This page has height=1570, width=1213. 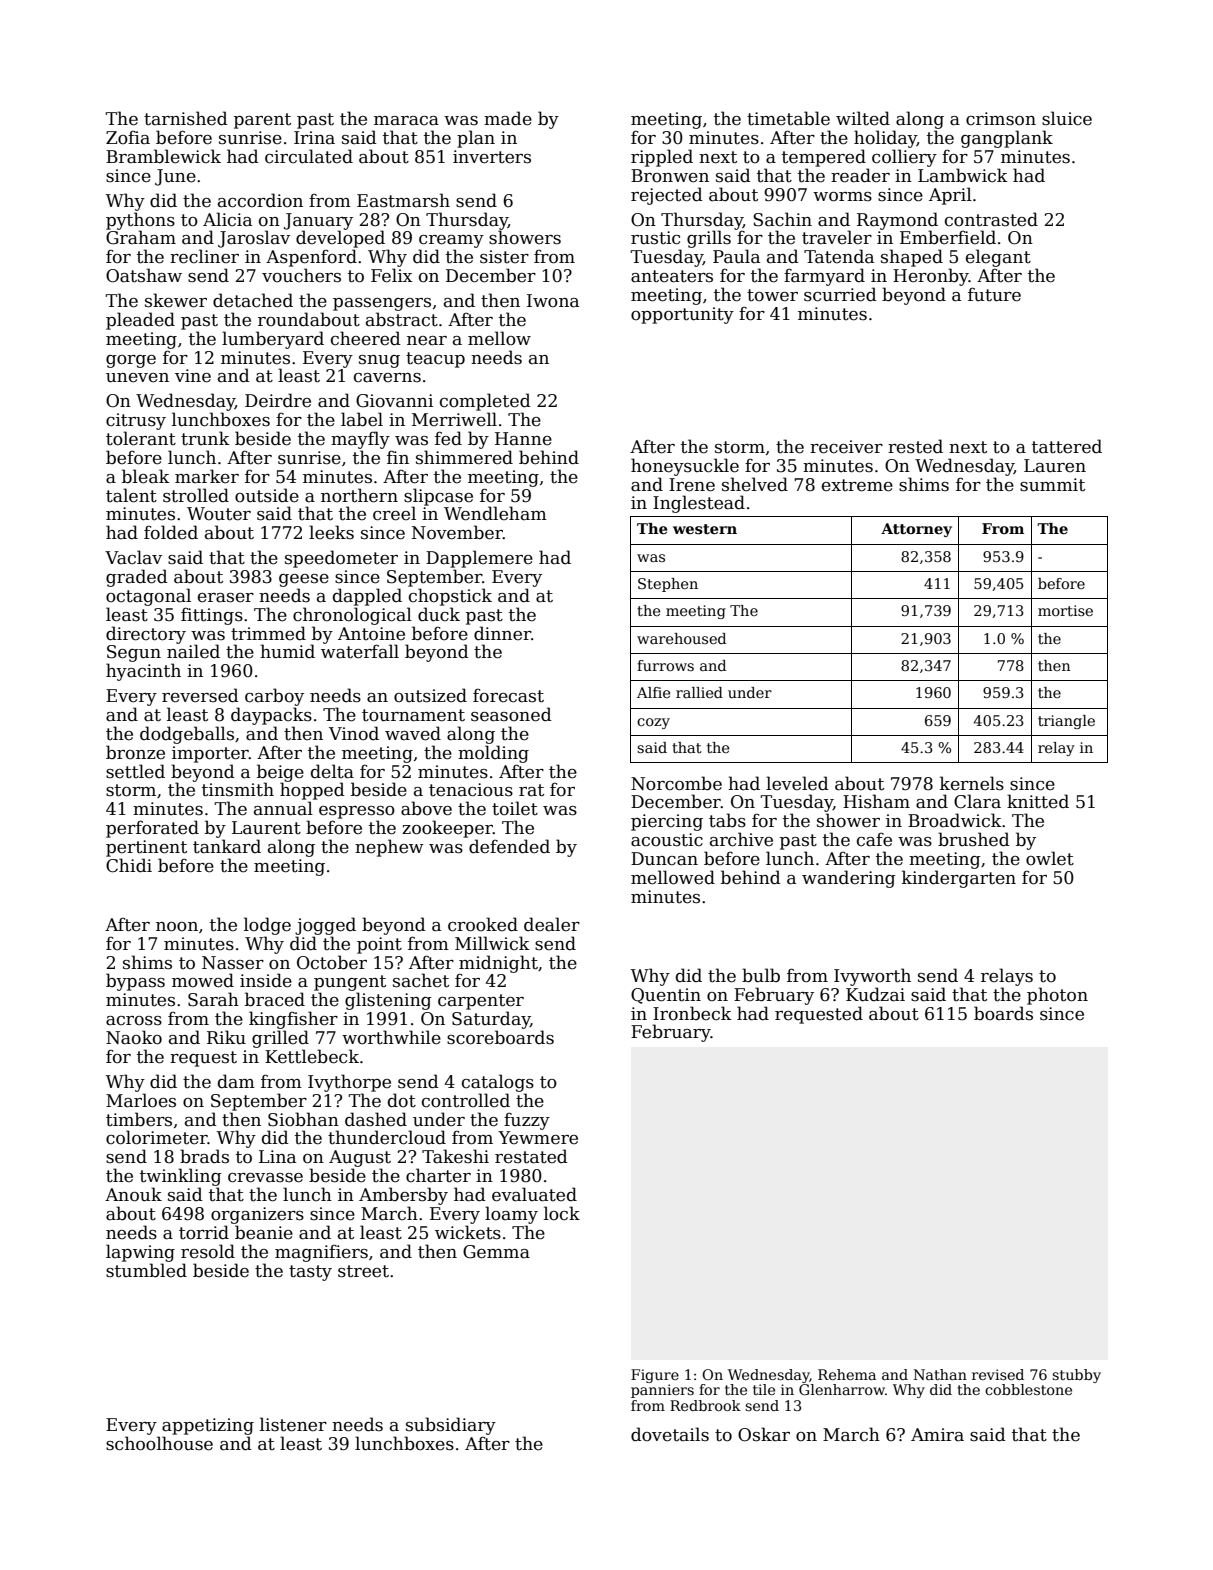 What do you see at coordinates (146, 1270) in the page?
I see `stumbled` at bounding box center [146, 1270].
